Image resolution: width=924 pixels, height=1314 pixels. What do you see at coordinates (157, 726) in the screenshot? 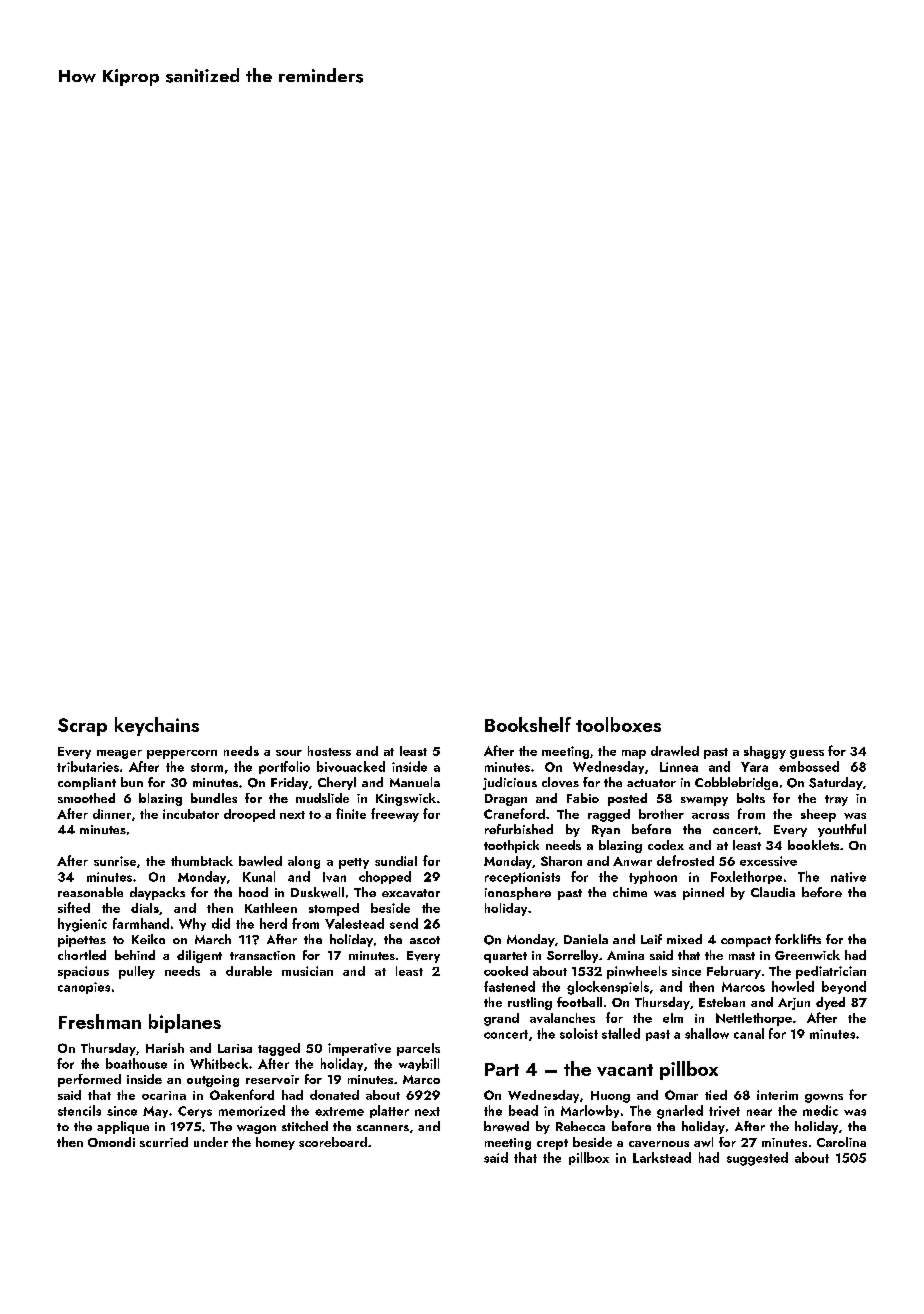
I see `keychains` at bounding box center [157, 726].
